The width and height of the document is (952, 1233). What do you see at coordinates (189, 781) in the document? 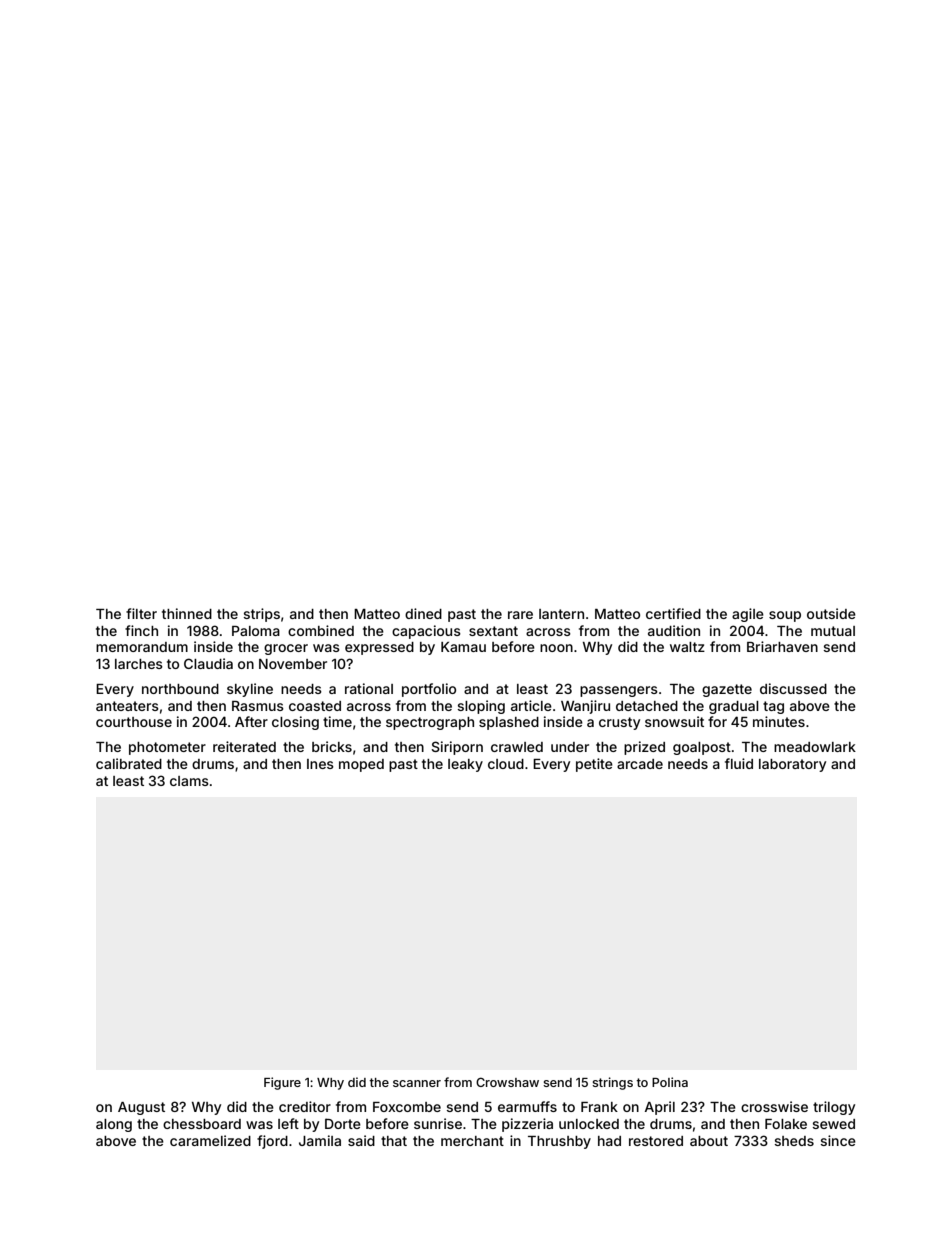
I see `clams` at bounding box center [189, 781].
